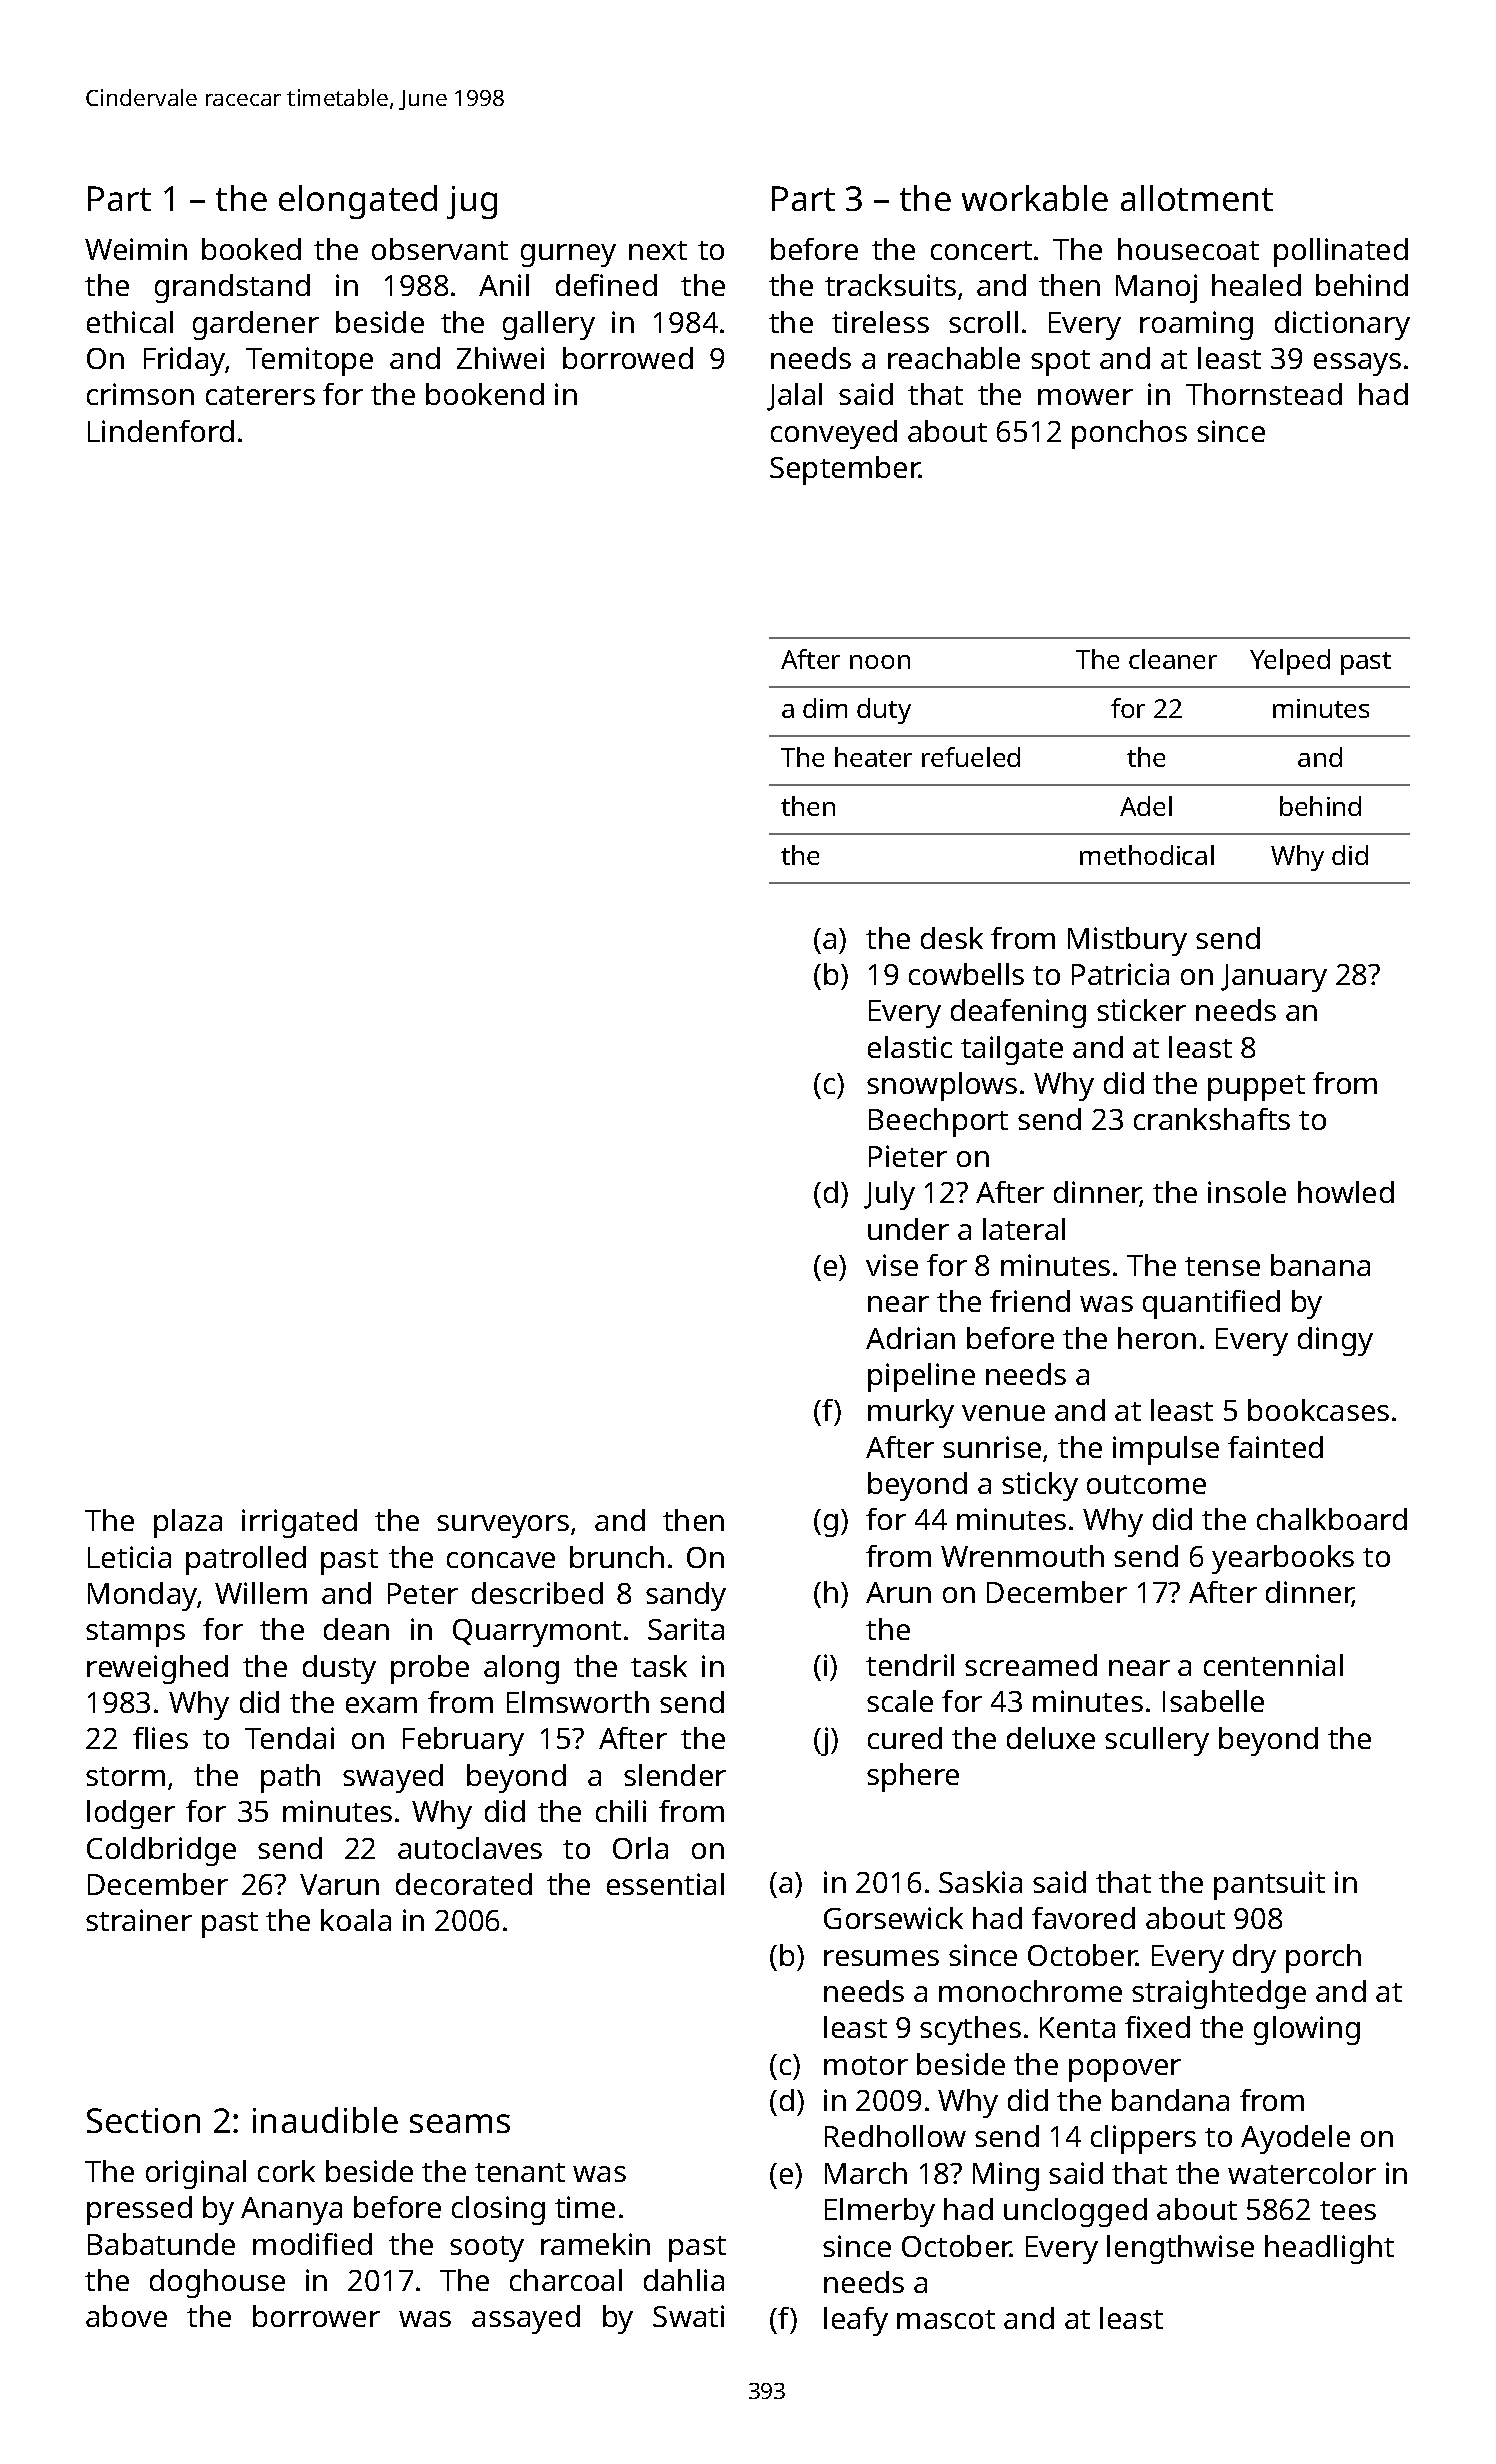  I want to click on Thornstead, so click(1264, 394).
